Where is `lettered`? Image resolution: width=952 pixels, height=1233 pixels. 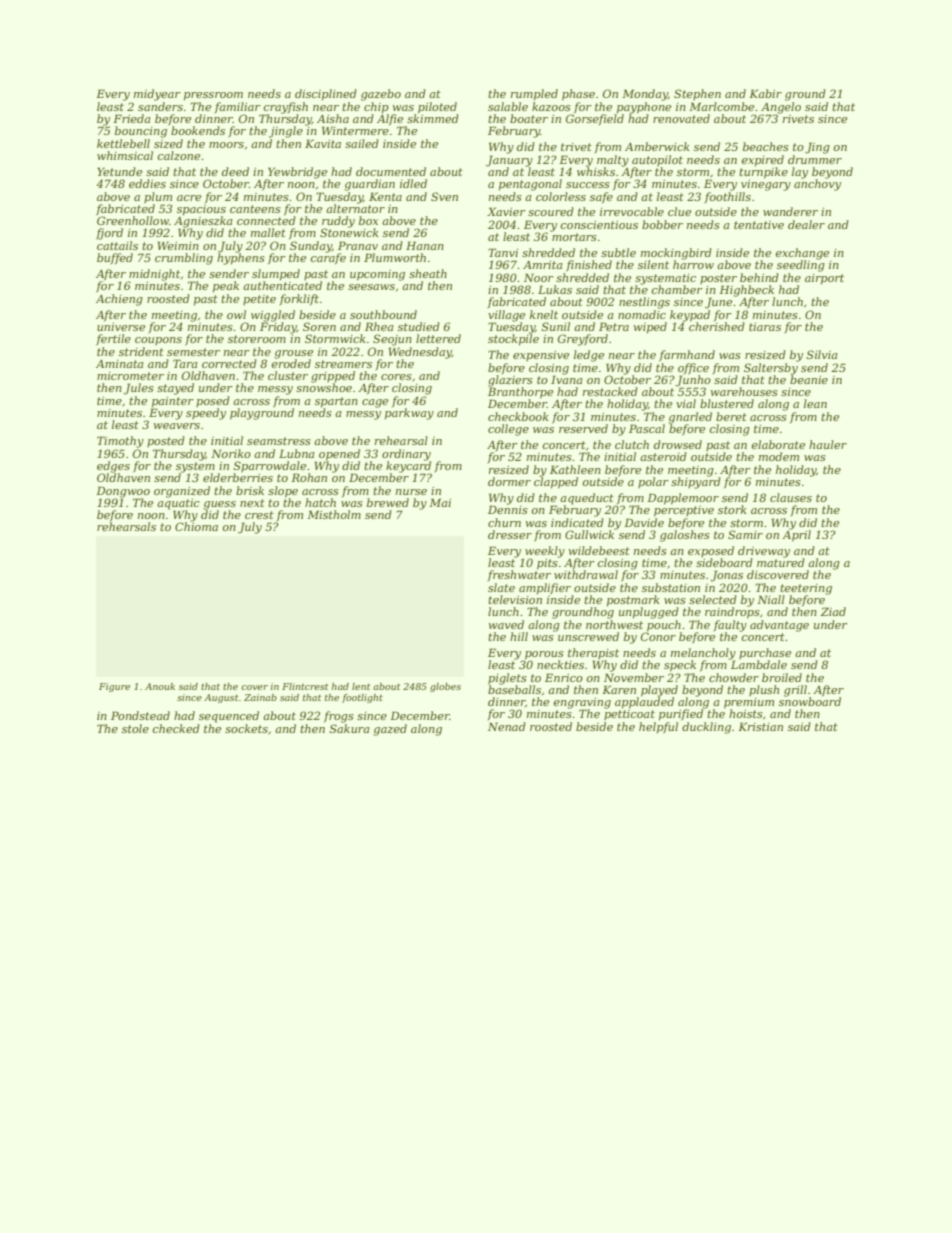
lettered is located at coordinates (438, 338).
